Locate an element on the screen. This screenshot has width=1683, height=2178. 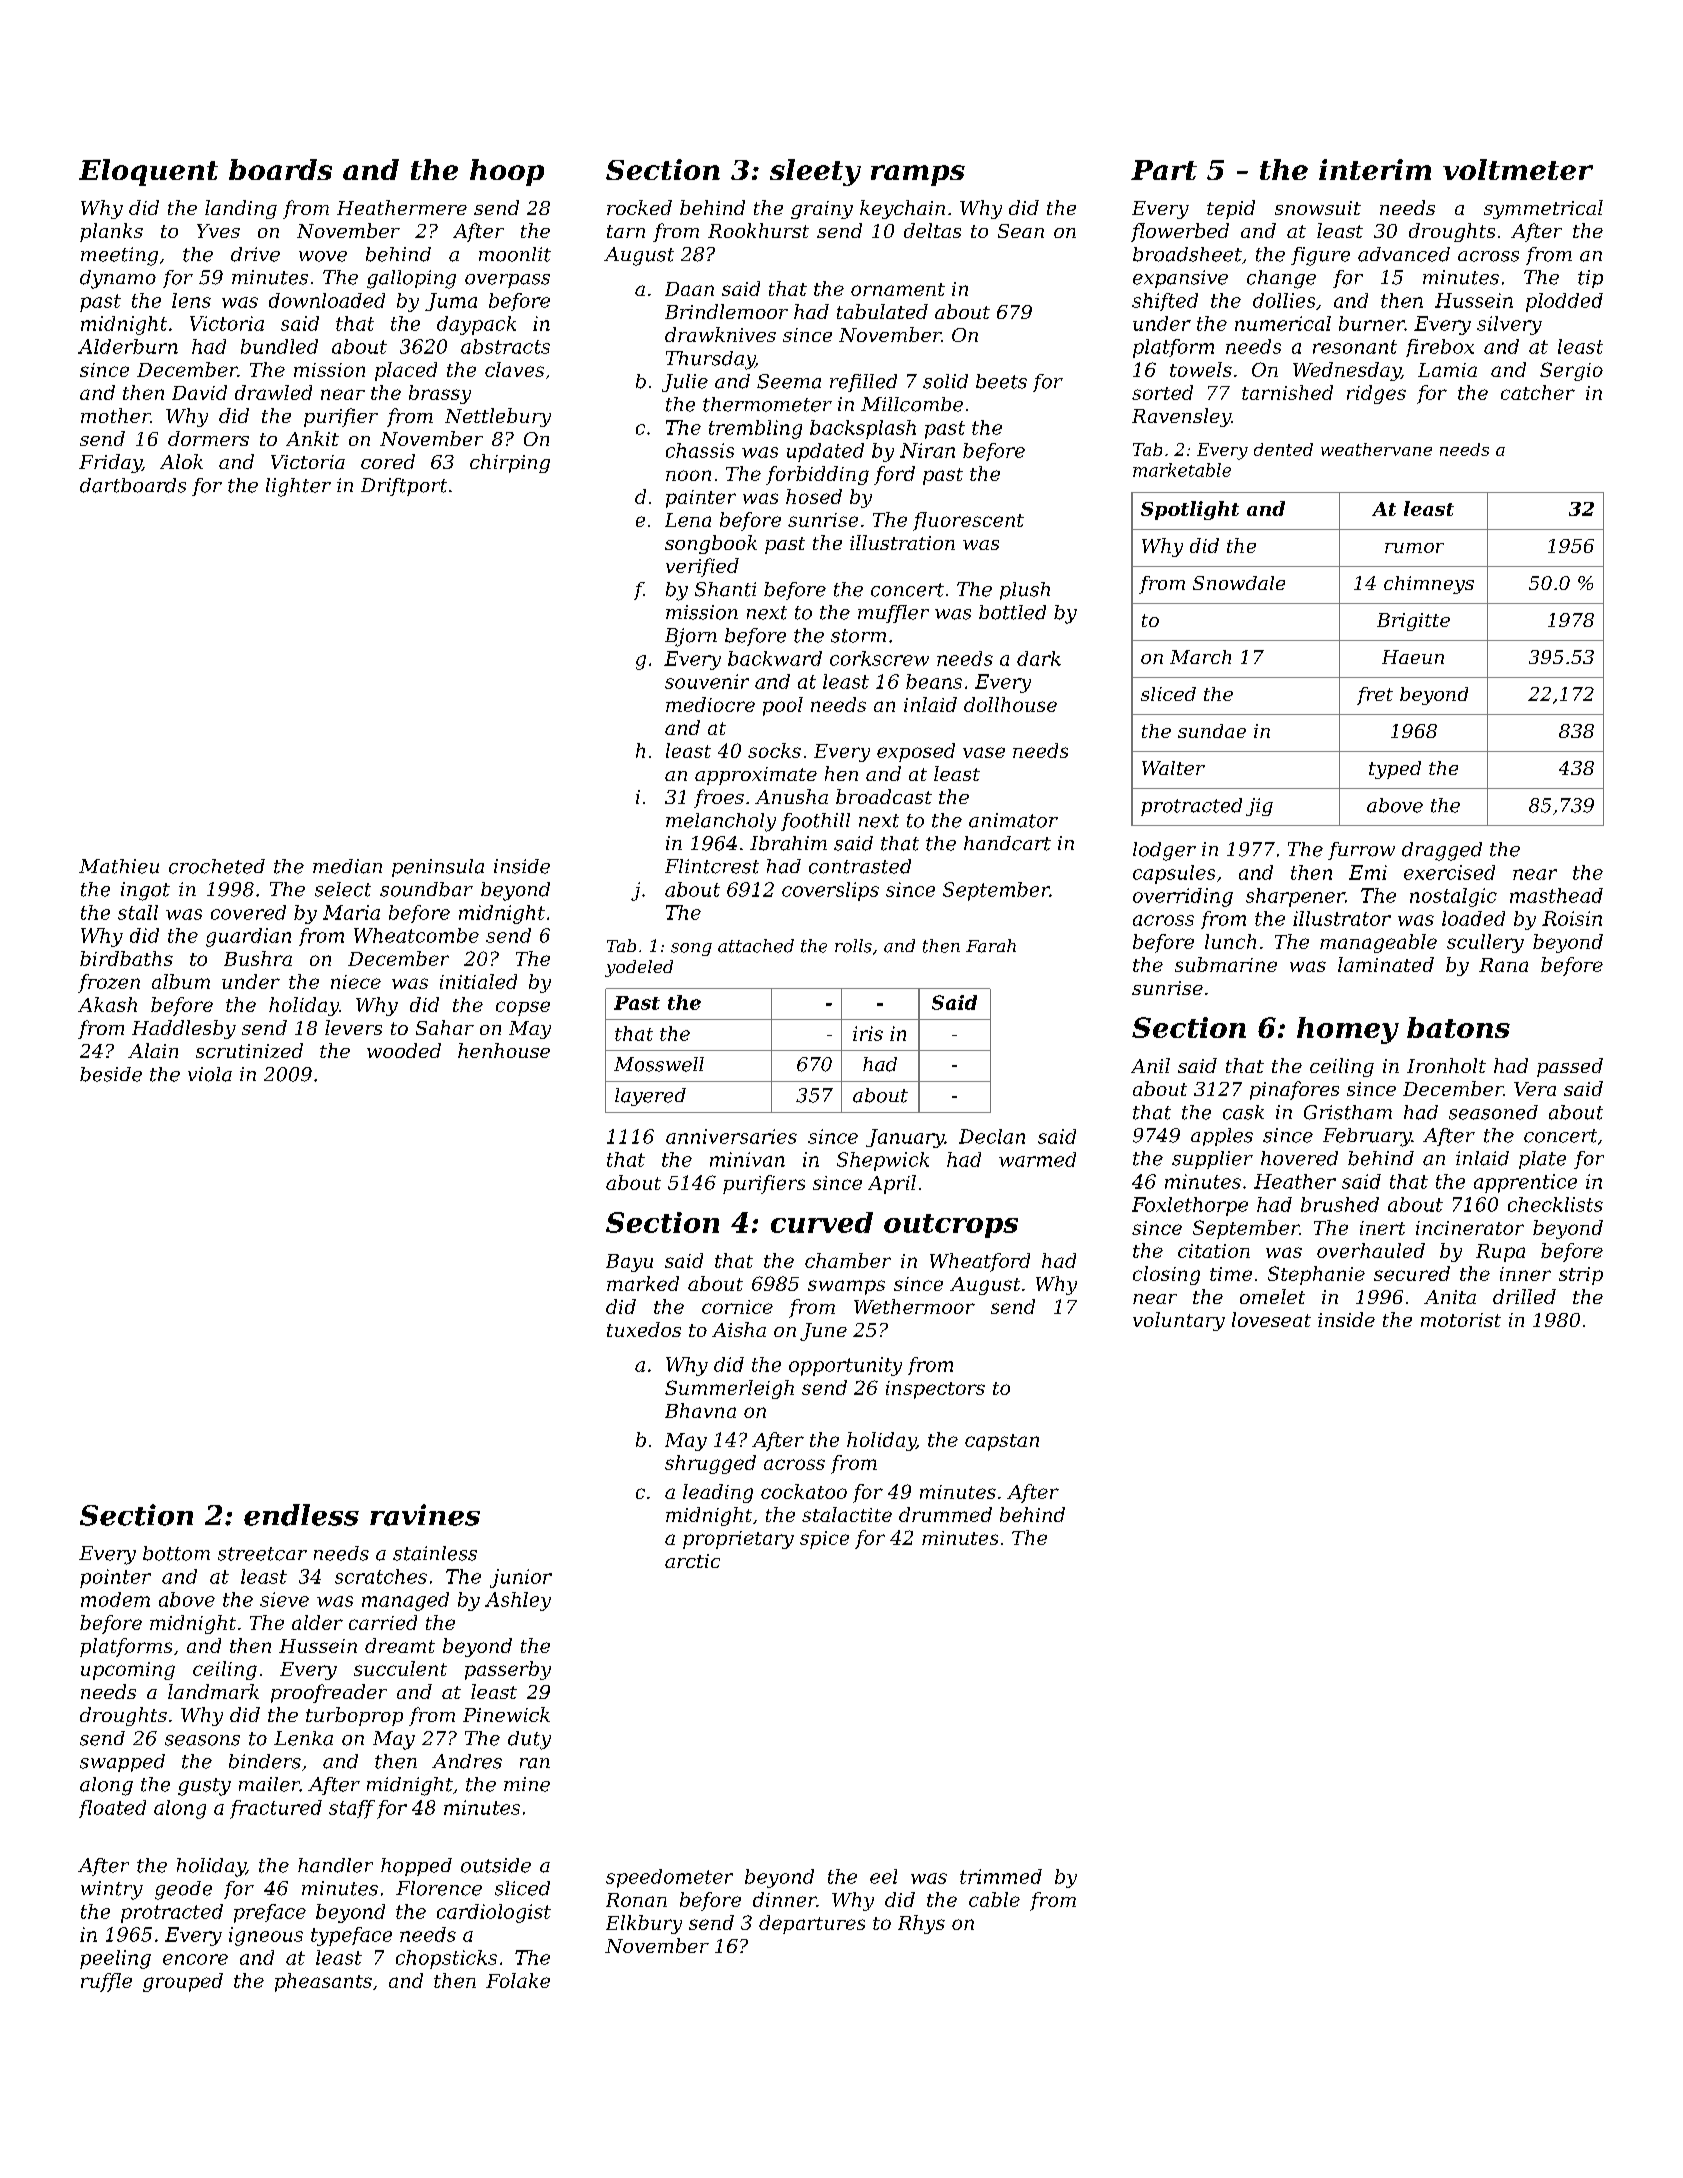
Folake is located at coordinates (518, 1980).
